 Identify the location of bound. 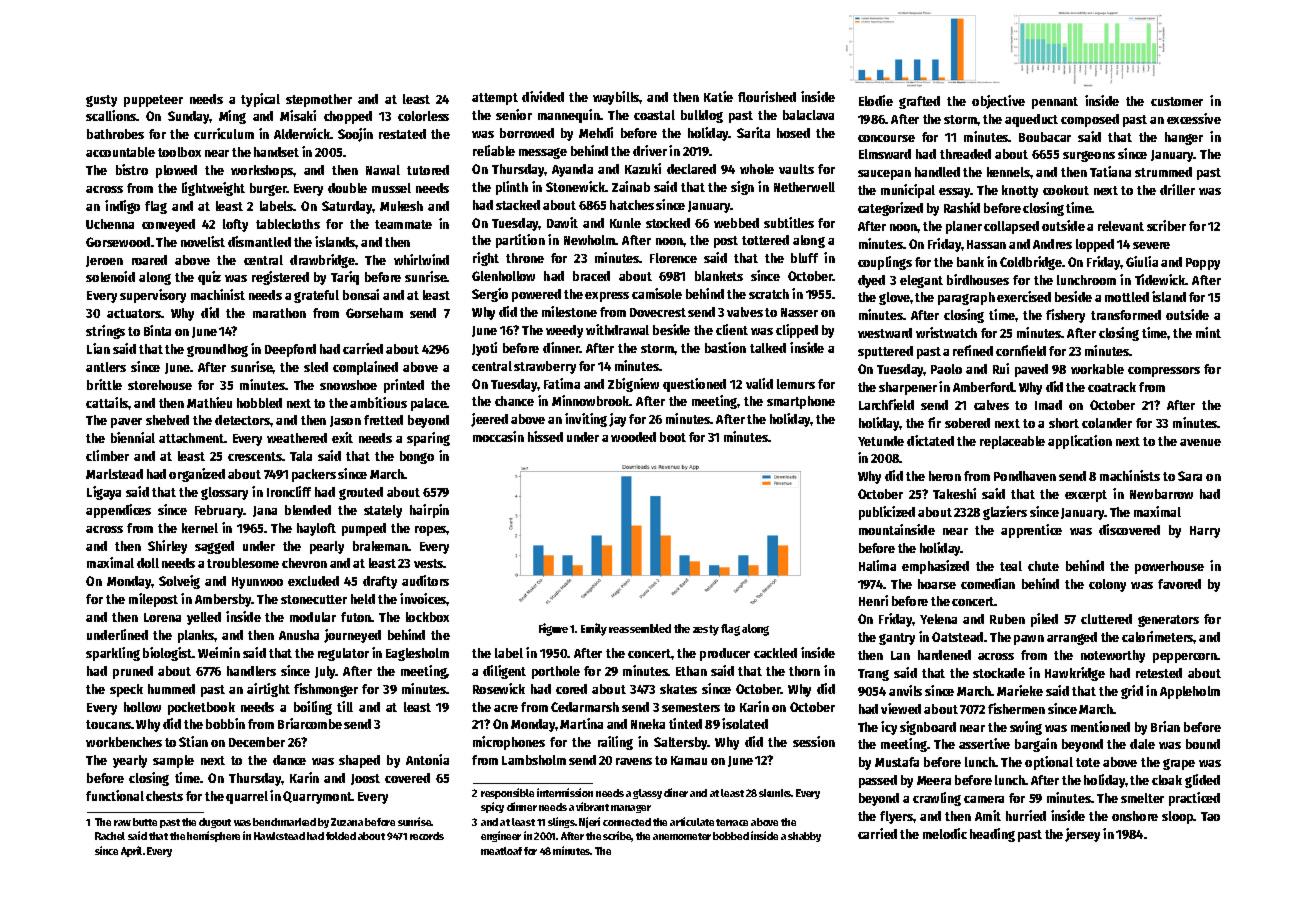
(1203, 744).
